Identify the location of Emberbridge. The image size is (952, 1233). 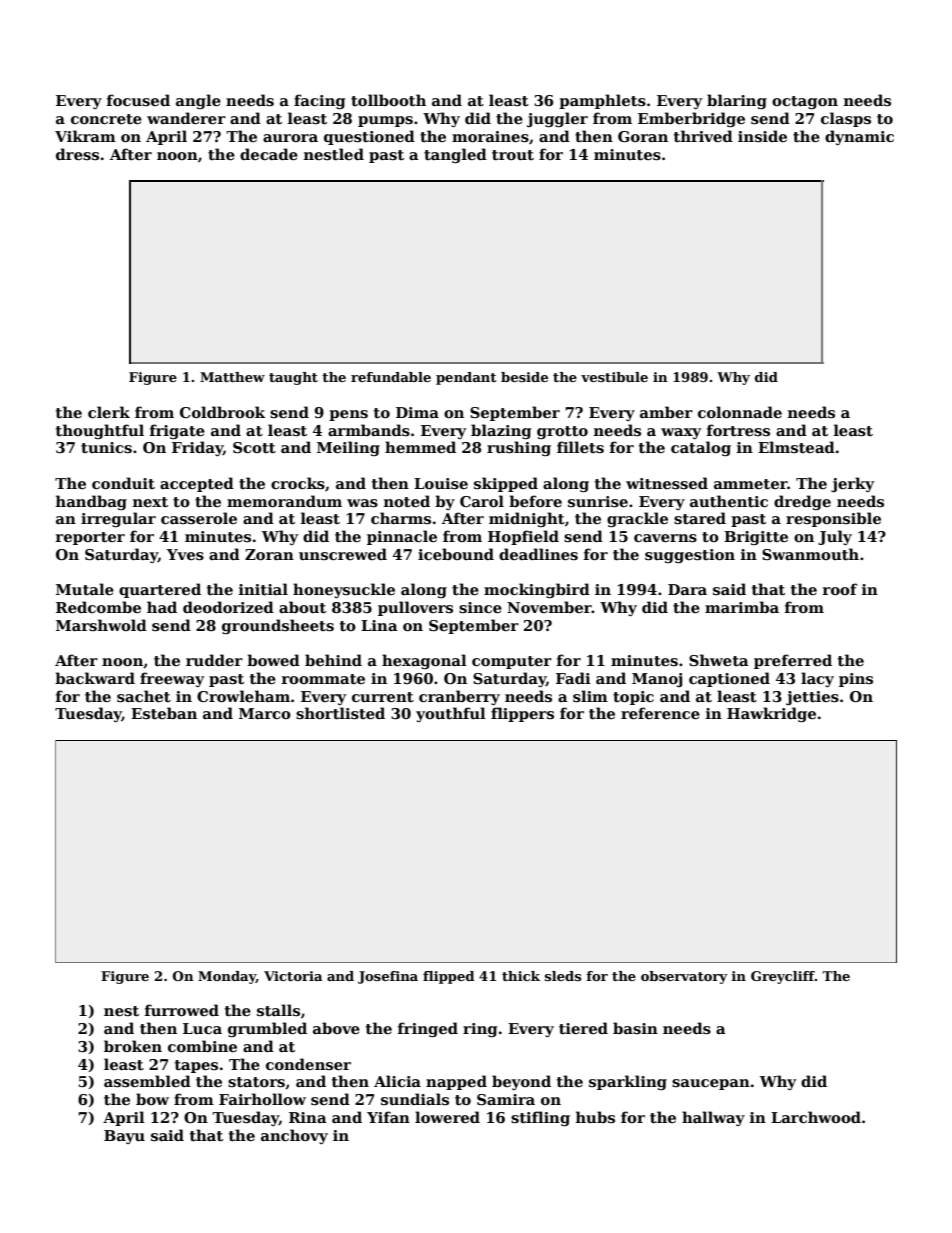
(691, 119).
